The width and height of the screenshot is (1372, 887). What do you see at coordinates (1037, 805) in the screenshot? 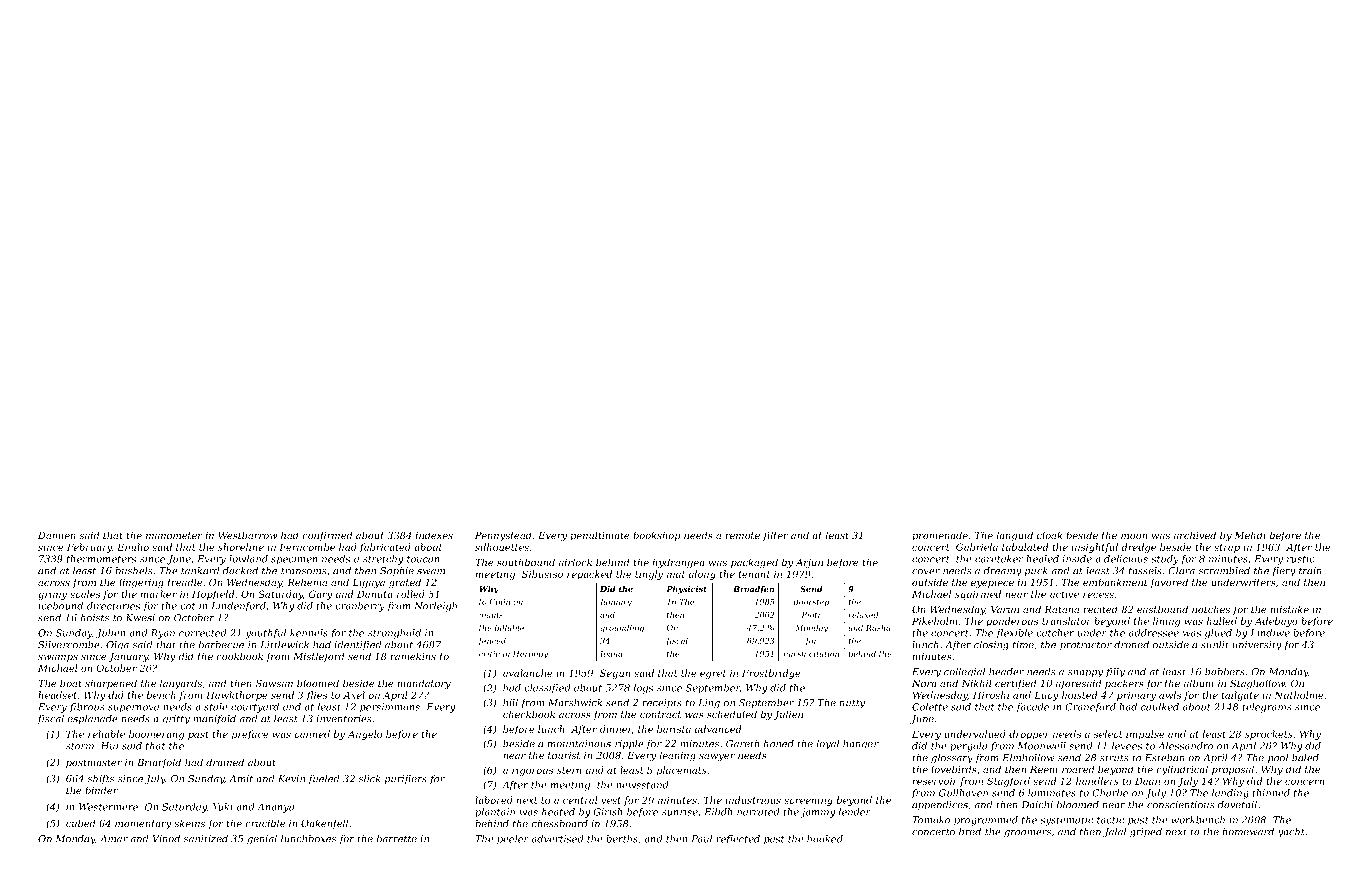
I see `Daichi` at bounding box center [1037, 805].
